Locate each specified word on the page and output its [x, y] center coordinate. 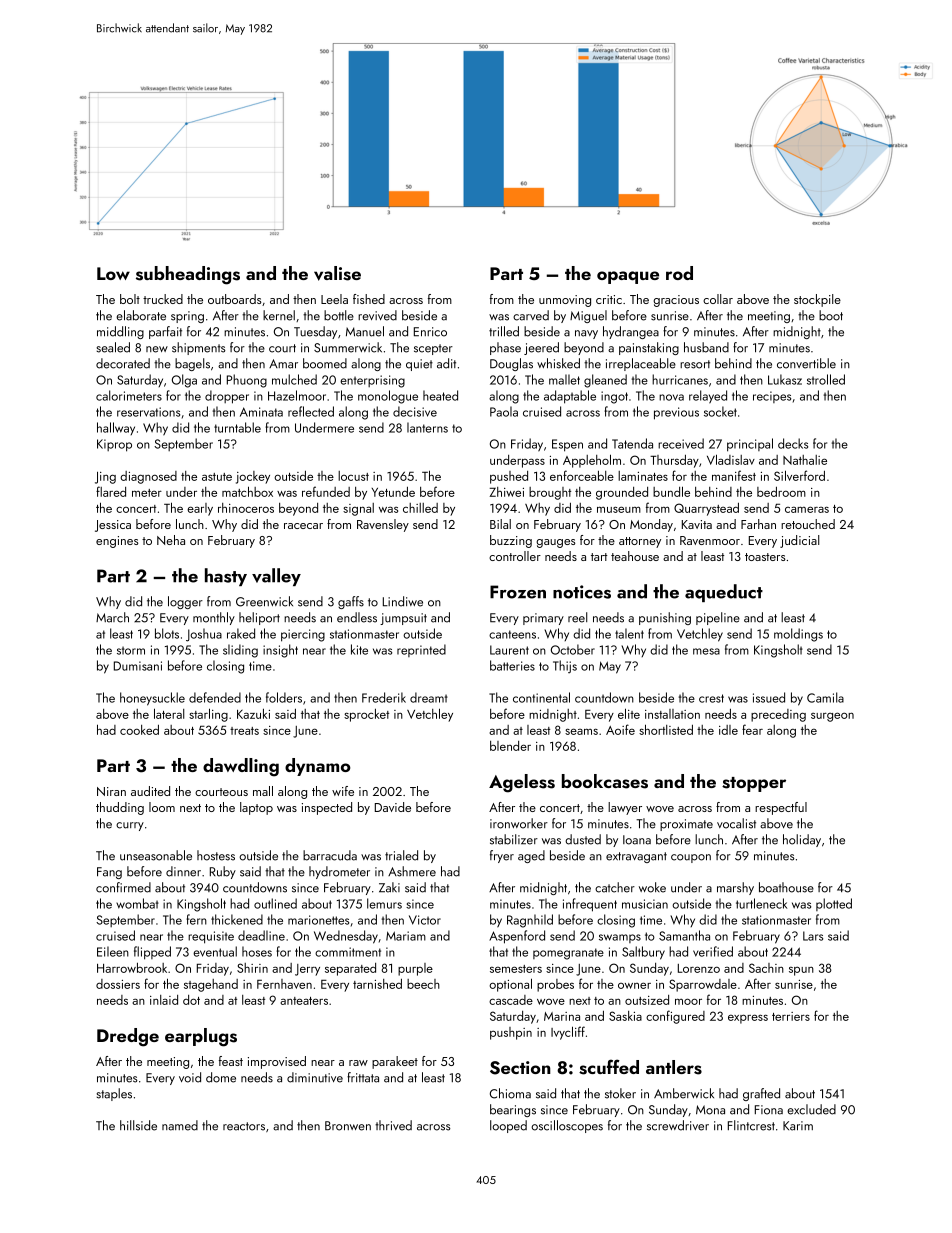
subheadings [188, 275]
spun [801, 971]
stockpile [817, 300]
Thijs [565, 667]
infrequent [590, 905]
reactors [244, 1126]
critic [609, 299]
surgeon [832, 717]
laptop [256, 808]
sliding [240, 651]
